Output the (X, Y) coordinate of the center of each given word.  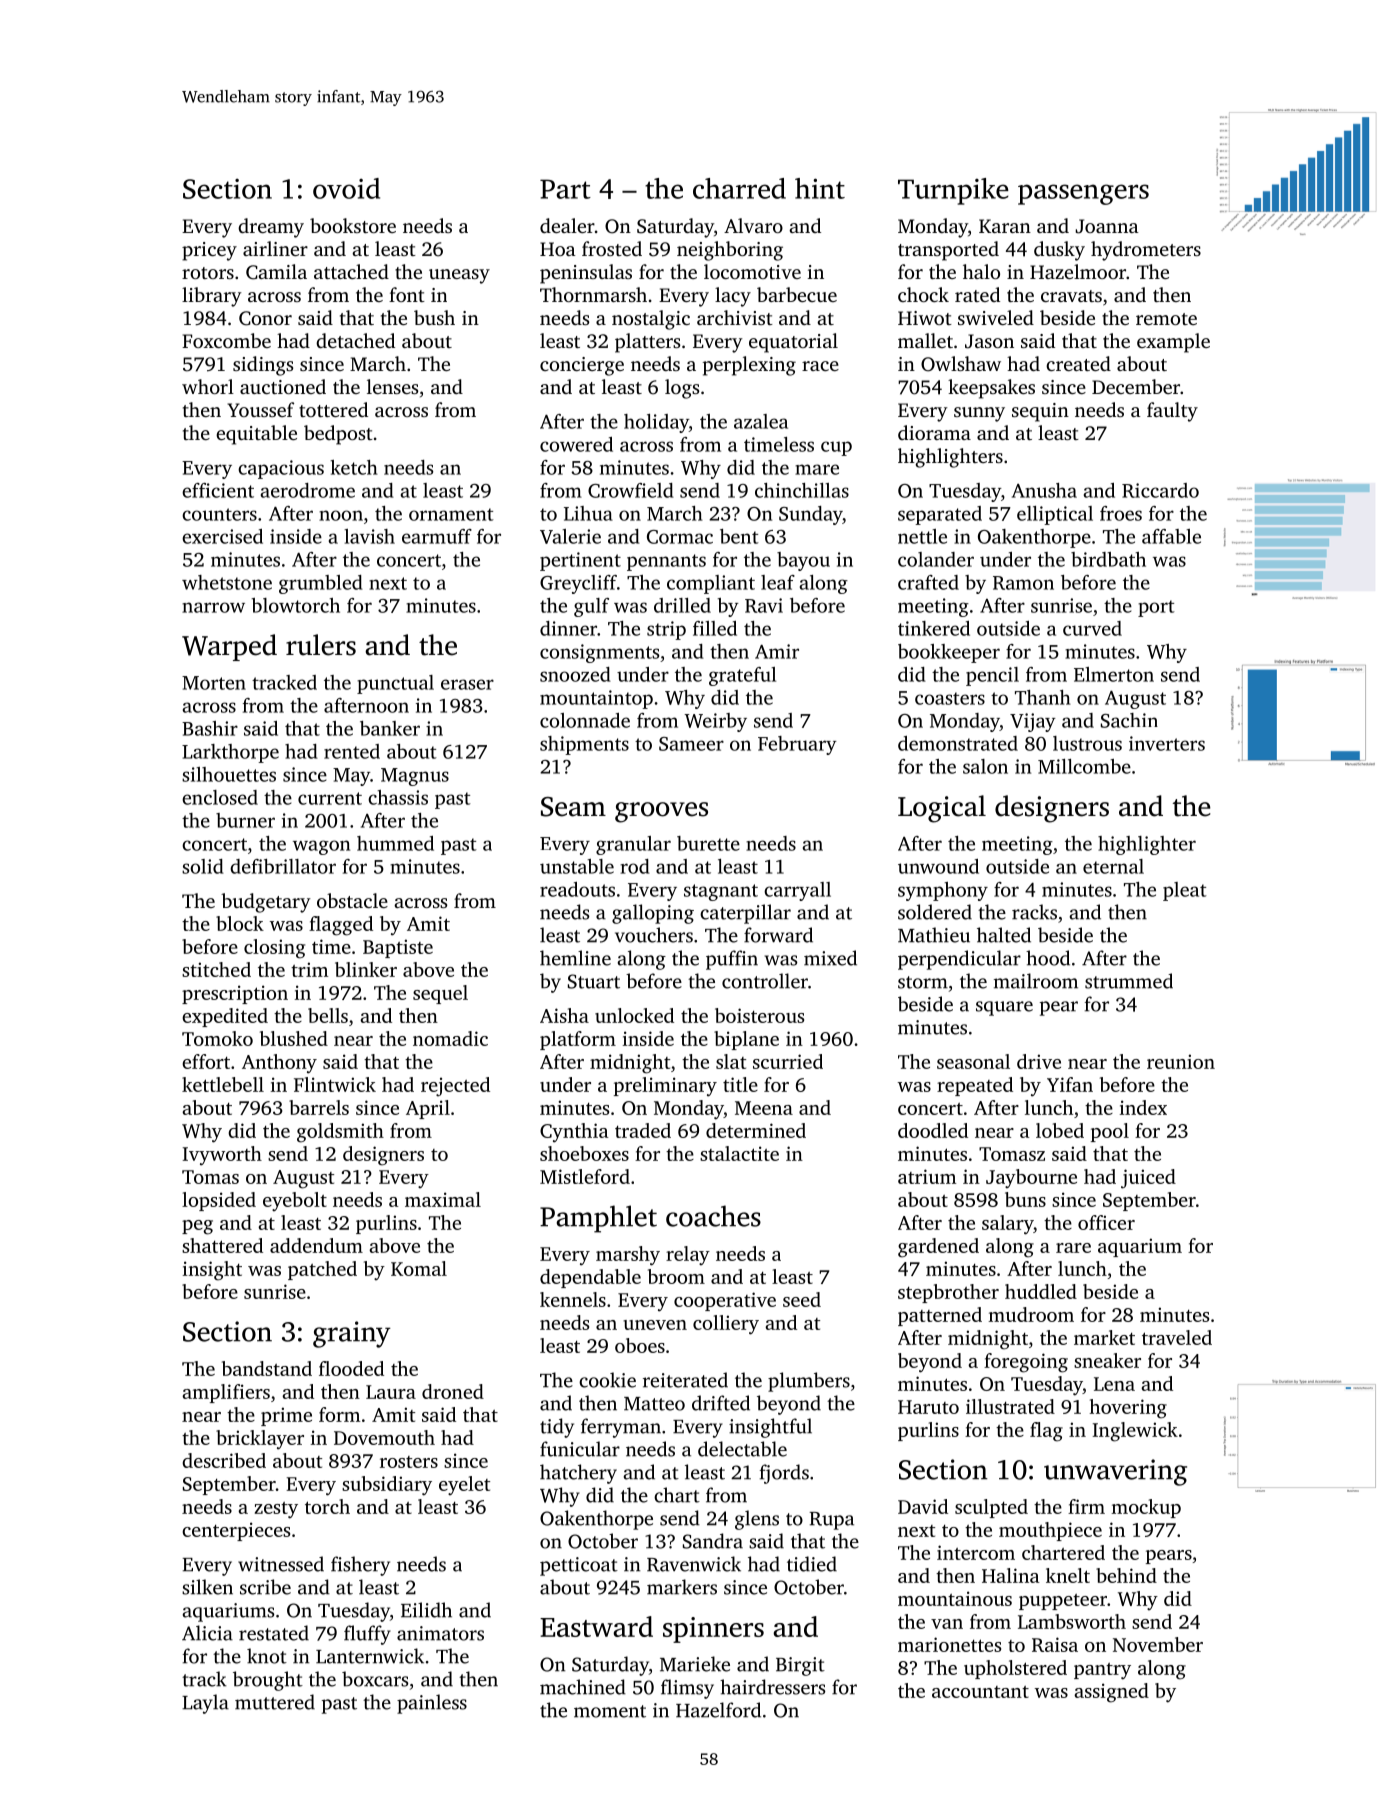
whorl (208, 386)
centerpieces (236, 1531)
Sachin (1129, 720)
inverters (1167, 743)
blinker (366, 969)
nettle (922, 536)
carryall (797, 891)
